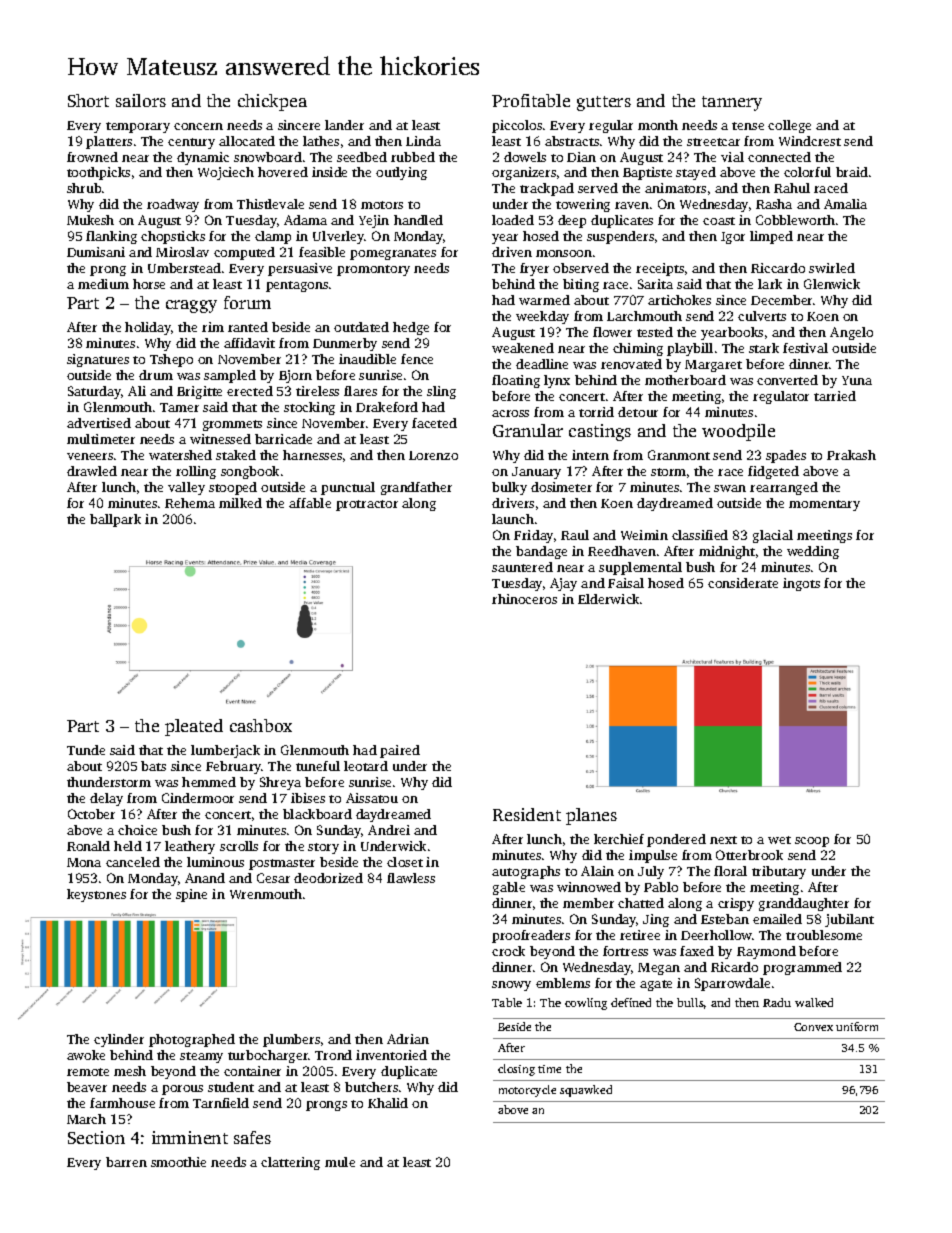 This document has width=952, height=1233. I want to click on awoke, so click(86, 1055).
